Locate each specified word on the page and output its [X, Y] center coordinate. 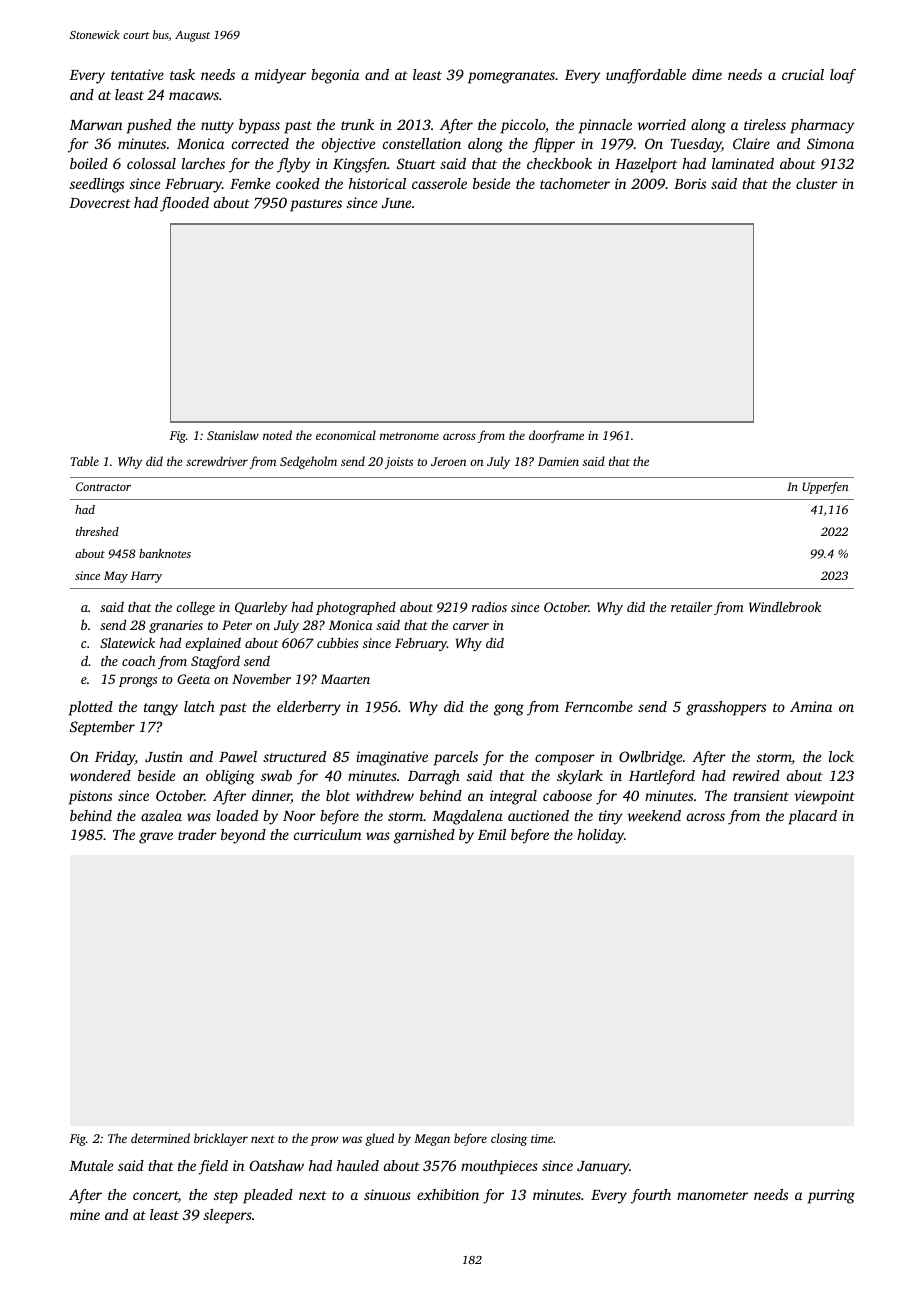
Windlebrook [785, 607]
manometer [712, 1195]
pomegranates [511, 77]
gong [509, 710]
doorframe [556, 436]
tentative [137, 74]
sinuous [387, 1194]
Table [84, 461]
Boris [690, 183]
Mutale [91, 1165]
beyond [243, 836]
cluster [817, 183]
